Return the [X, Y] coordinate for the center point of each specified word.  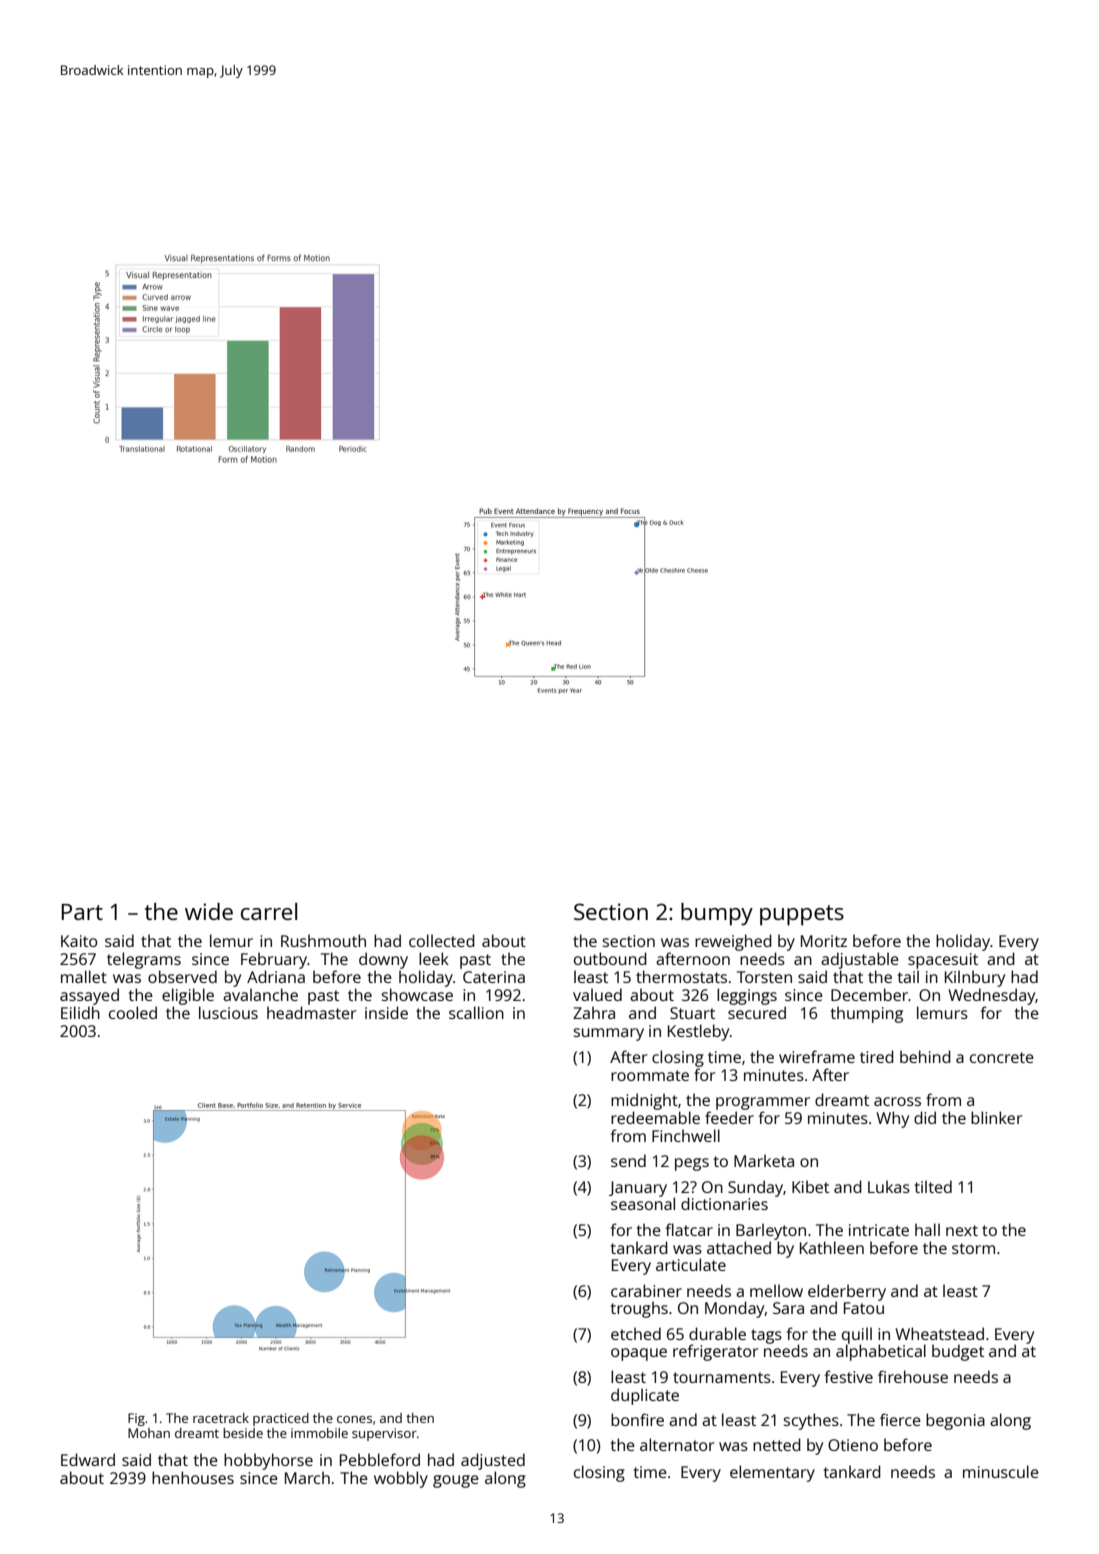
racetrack [221, 1418]
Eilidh [80, 1012]
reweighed [733, 942]
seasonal [643, 1203]
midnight [644, 1101]
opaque [639, 1354]
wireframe [817, 1056]
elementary [772, 1473]
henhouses [193, 1477]
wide [209, 911]
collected [442, 940]
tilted [933, 1186]
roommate [650, 1075]
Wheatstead [939, 1333]
